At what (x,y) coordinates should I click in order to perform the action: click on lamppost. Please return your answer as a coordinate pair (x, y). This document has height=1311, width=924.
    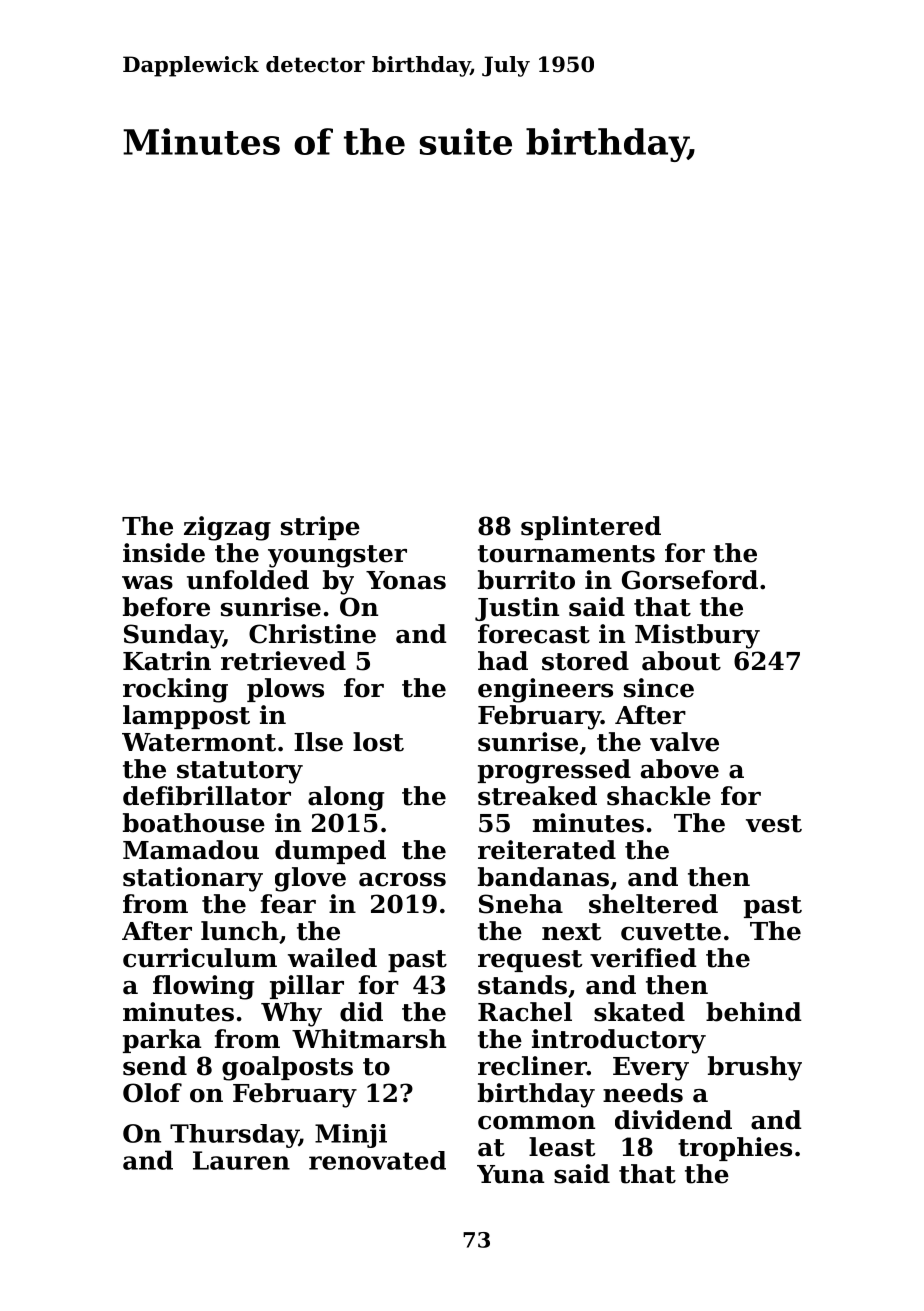
    Looking at the image, I should click on (186, 717).
